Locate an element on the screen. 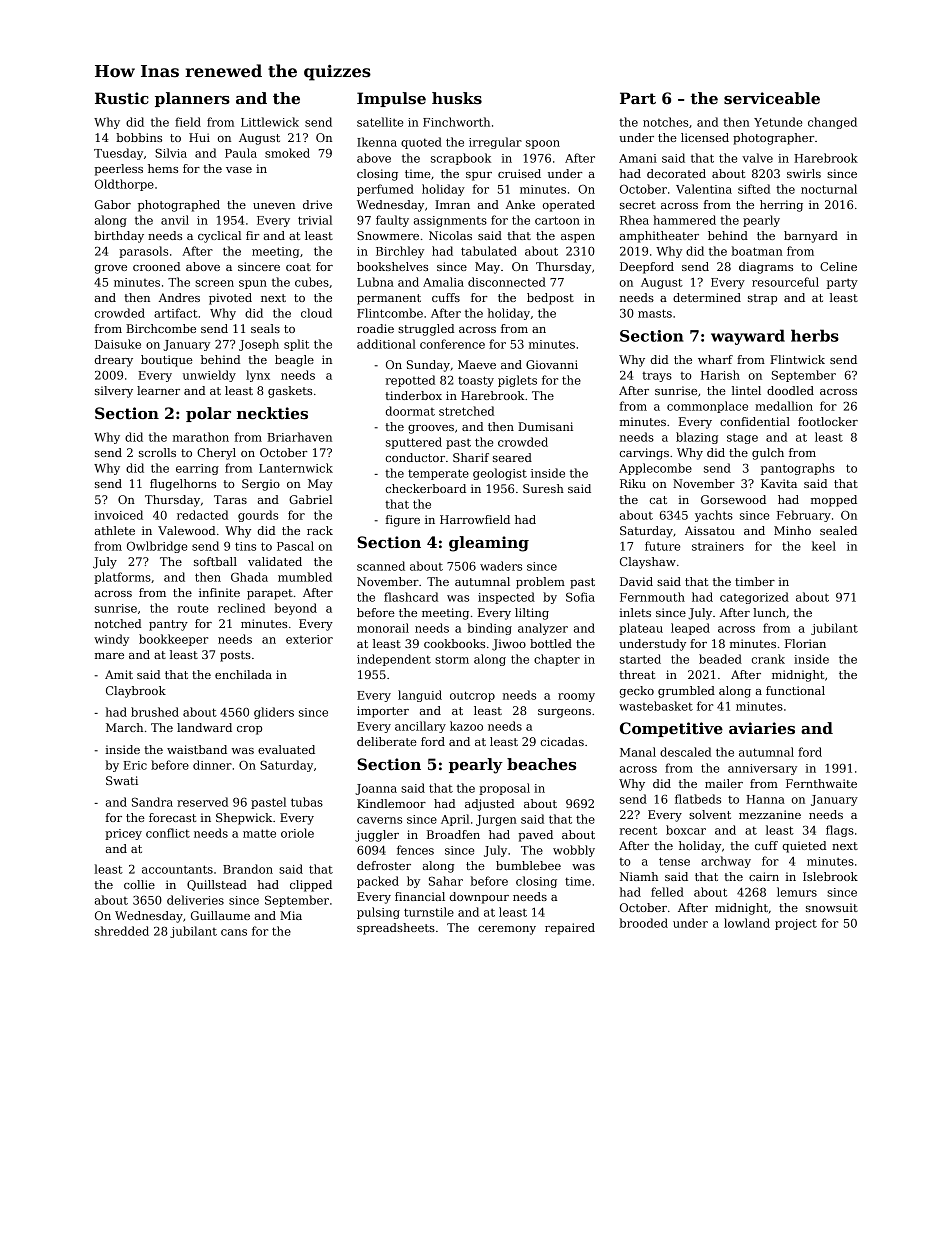 This screenshot has width=952, height=1233. spoon is located at coordinates (543, 144).
